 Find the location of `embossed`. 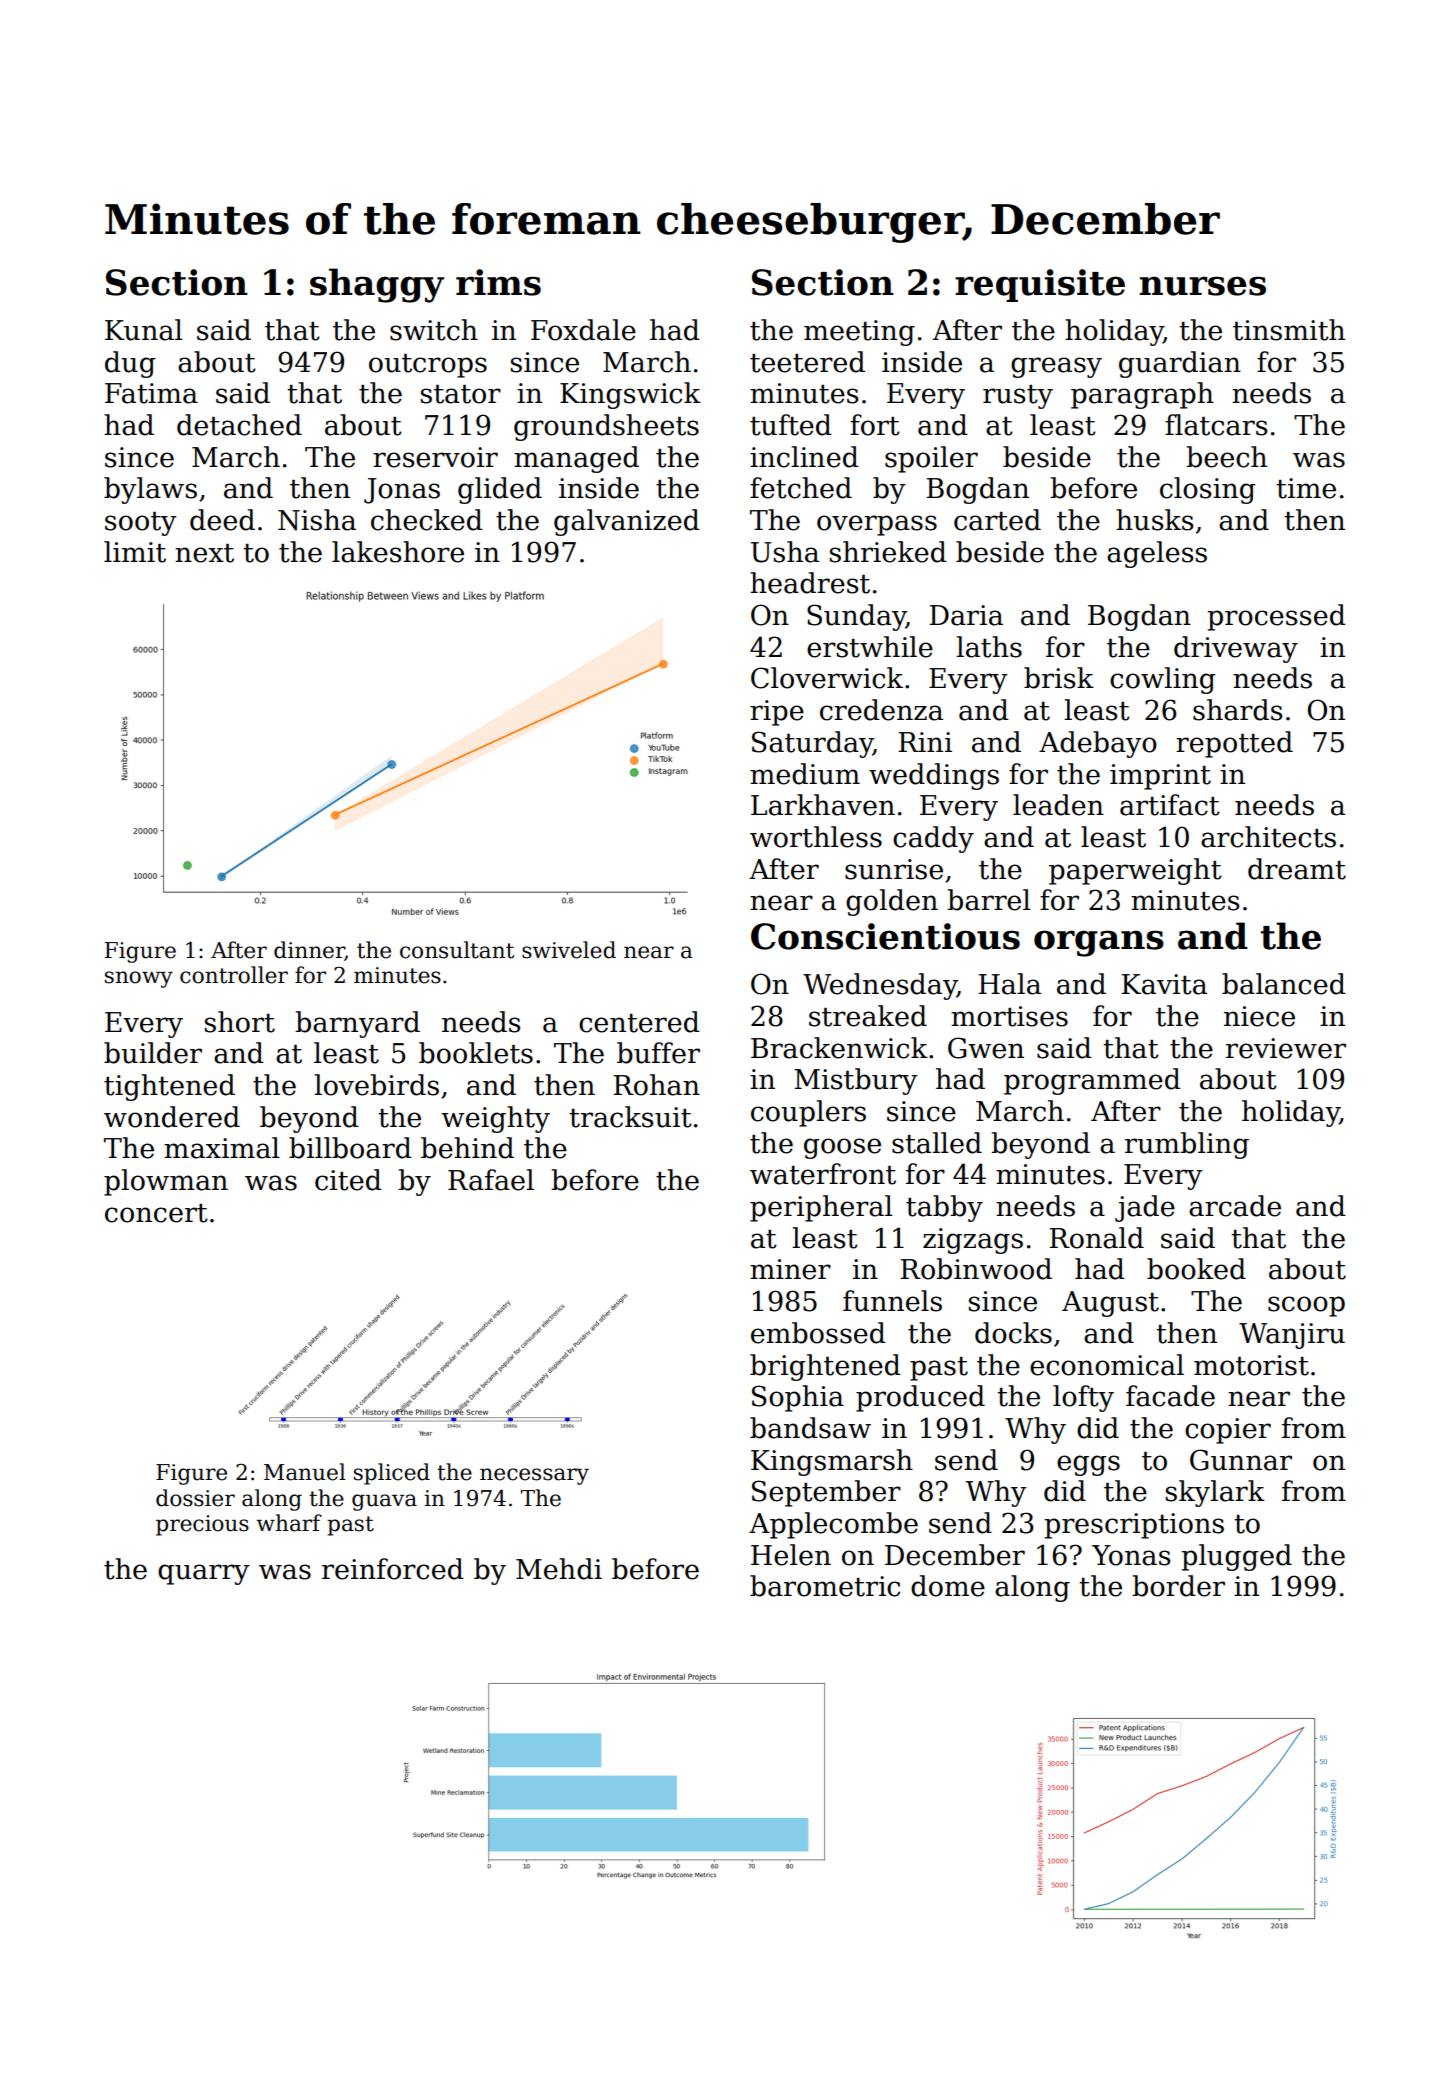

embossed is located at coordinates (818, 1333).
